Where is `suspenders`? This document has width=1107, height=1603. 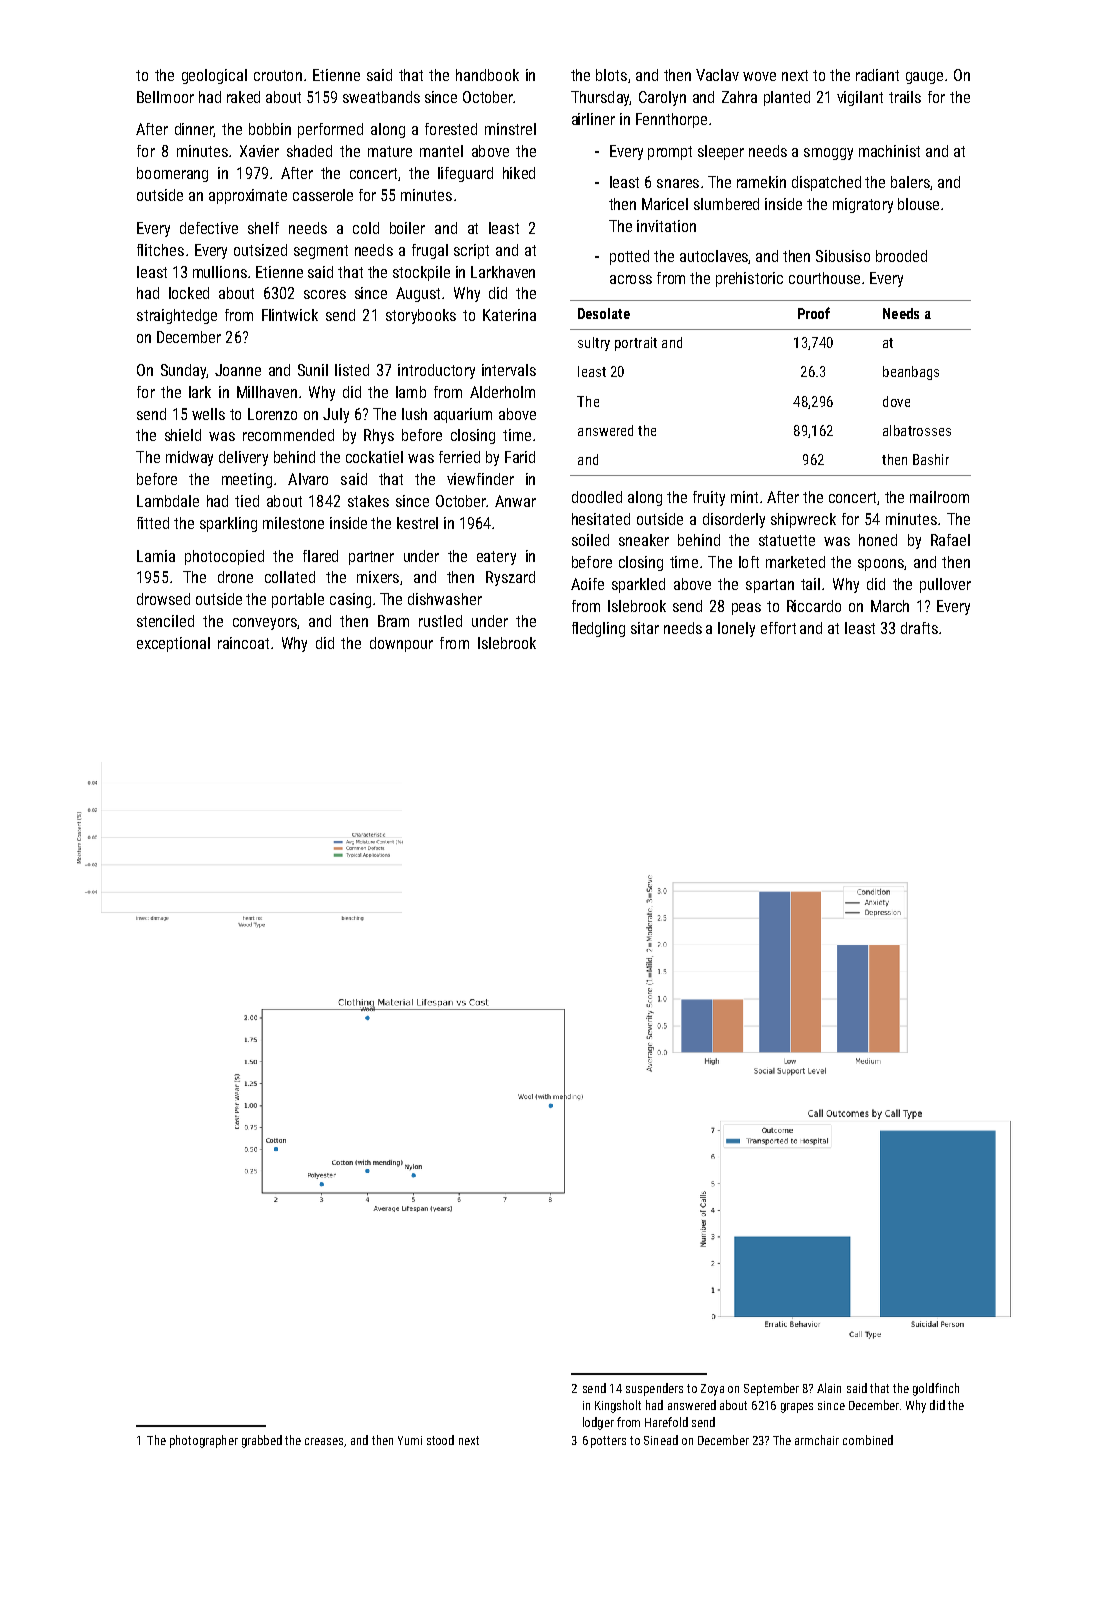
suspenders is located at coordinates (654, 1389).
